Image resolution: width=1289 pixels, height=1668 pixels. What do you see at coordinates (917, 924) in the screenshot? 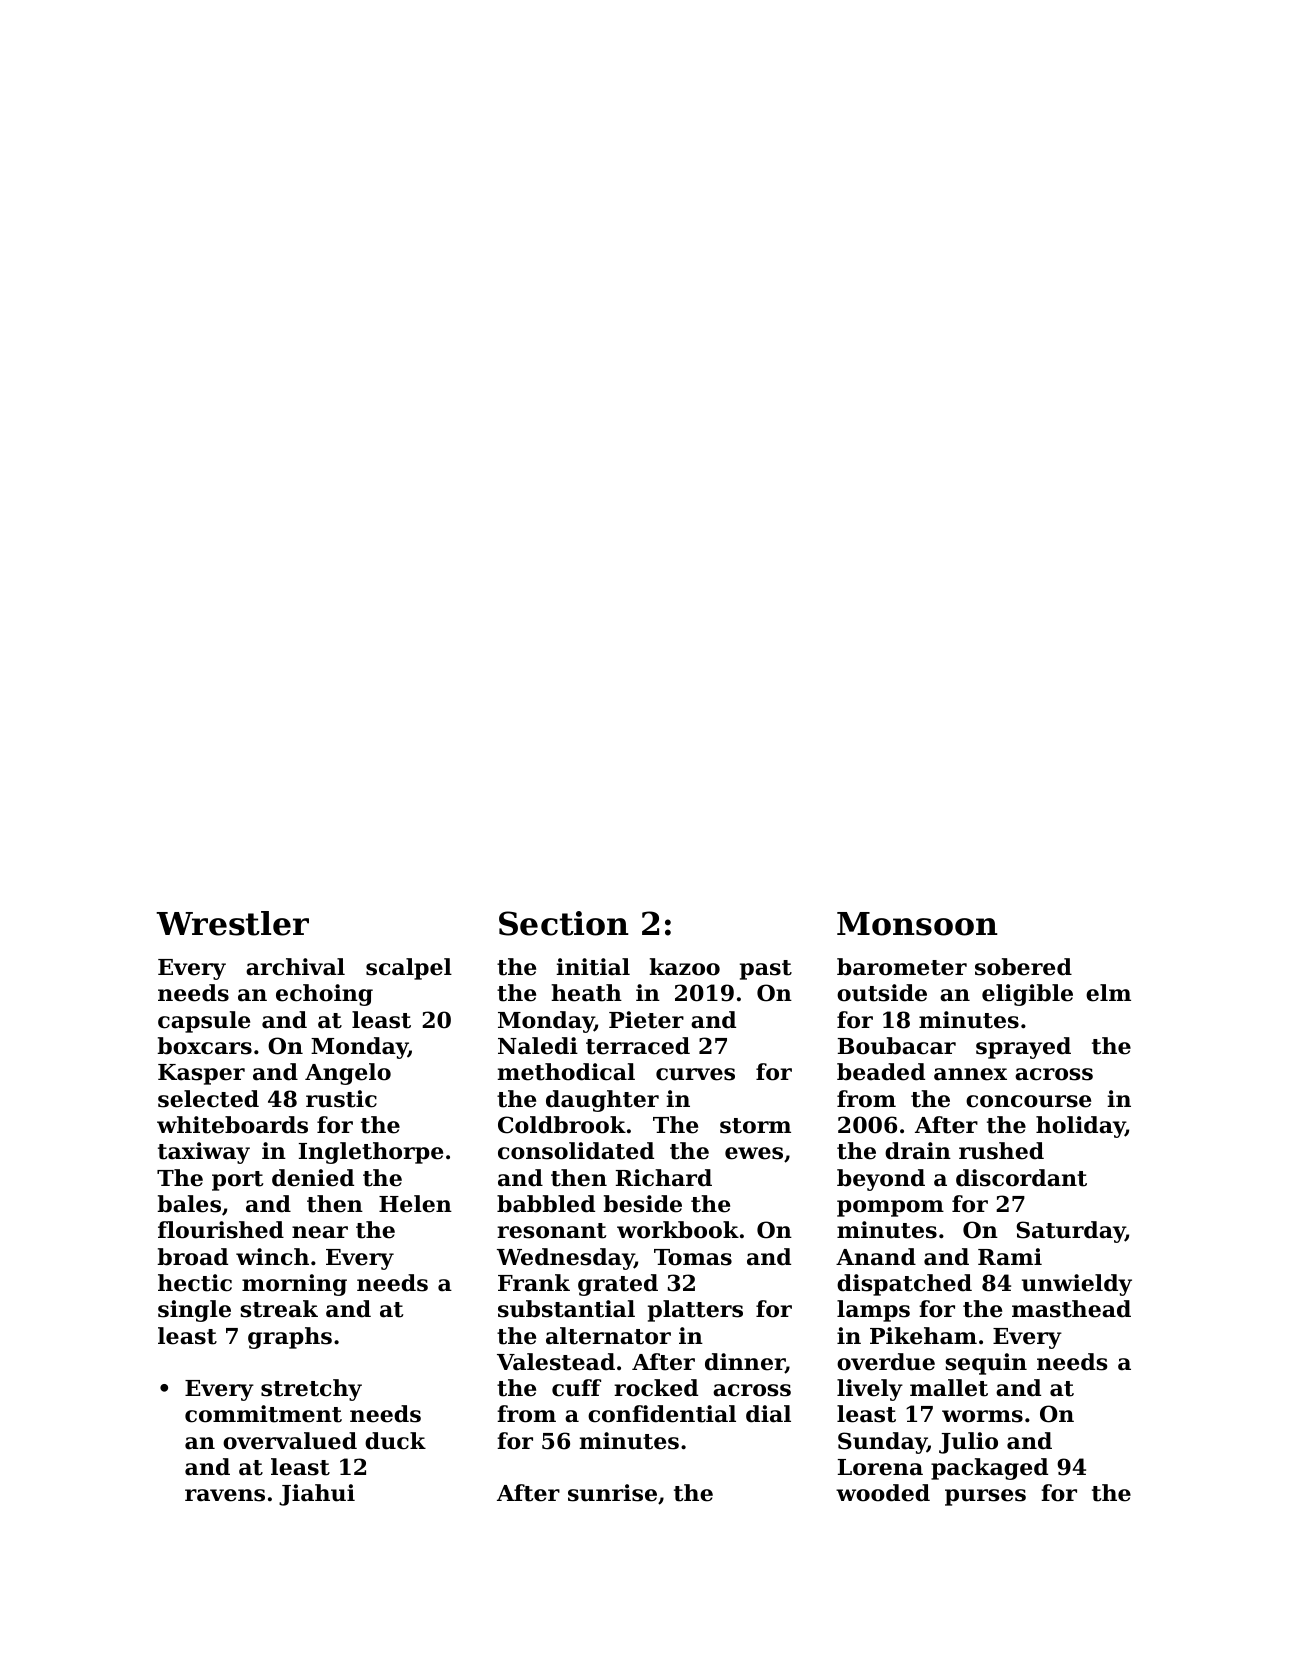
I see `Monsoon` at bounding box center [917, 924].
